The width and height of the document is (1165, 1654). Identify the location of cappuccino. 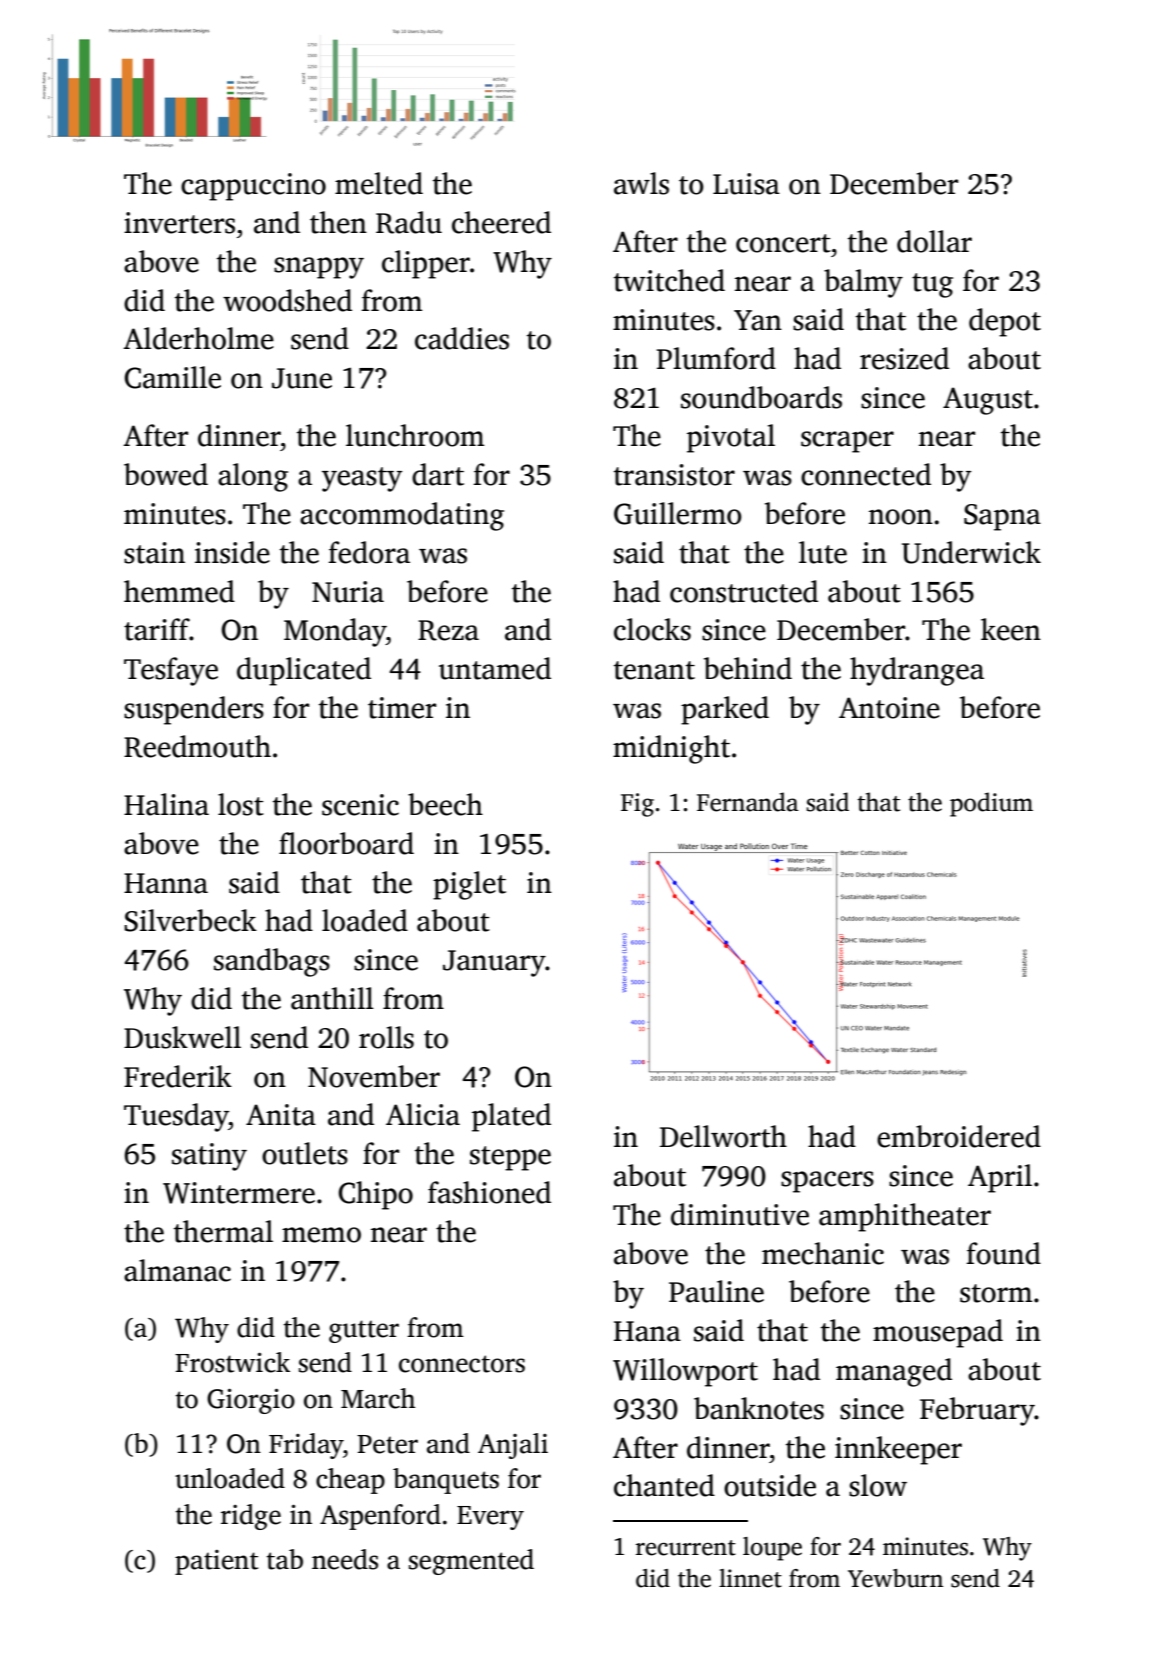
(253, 187).
